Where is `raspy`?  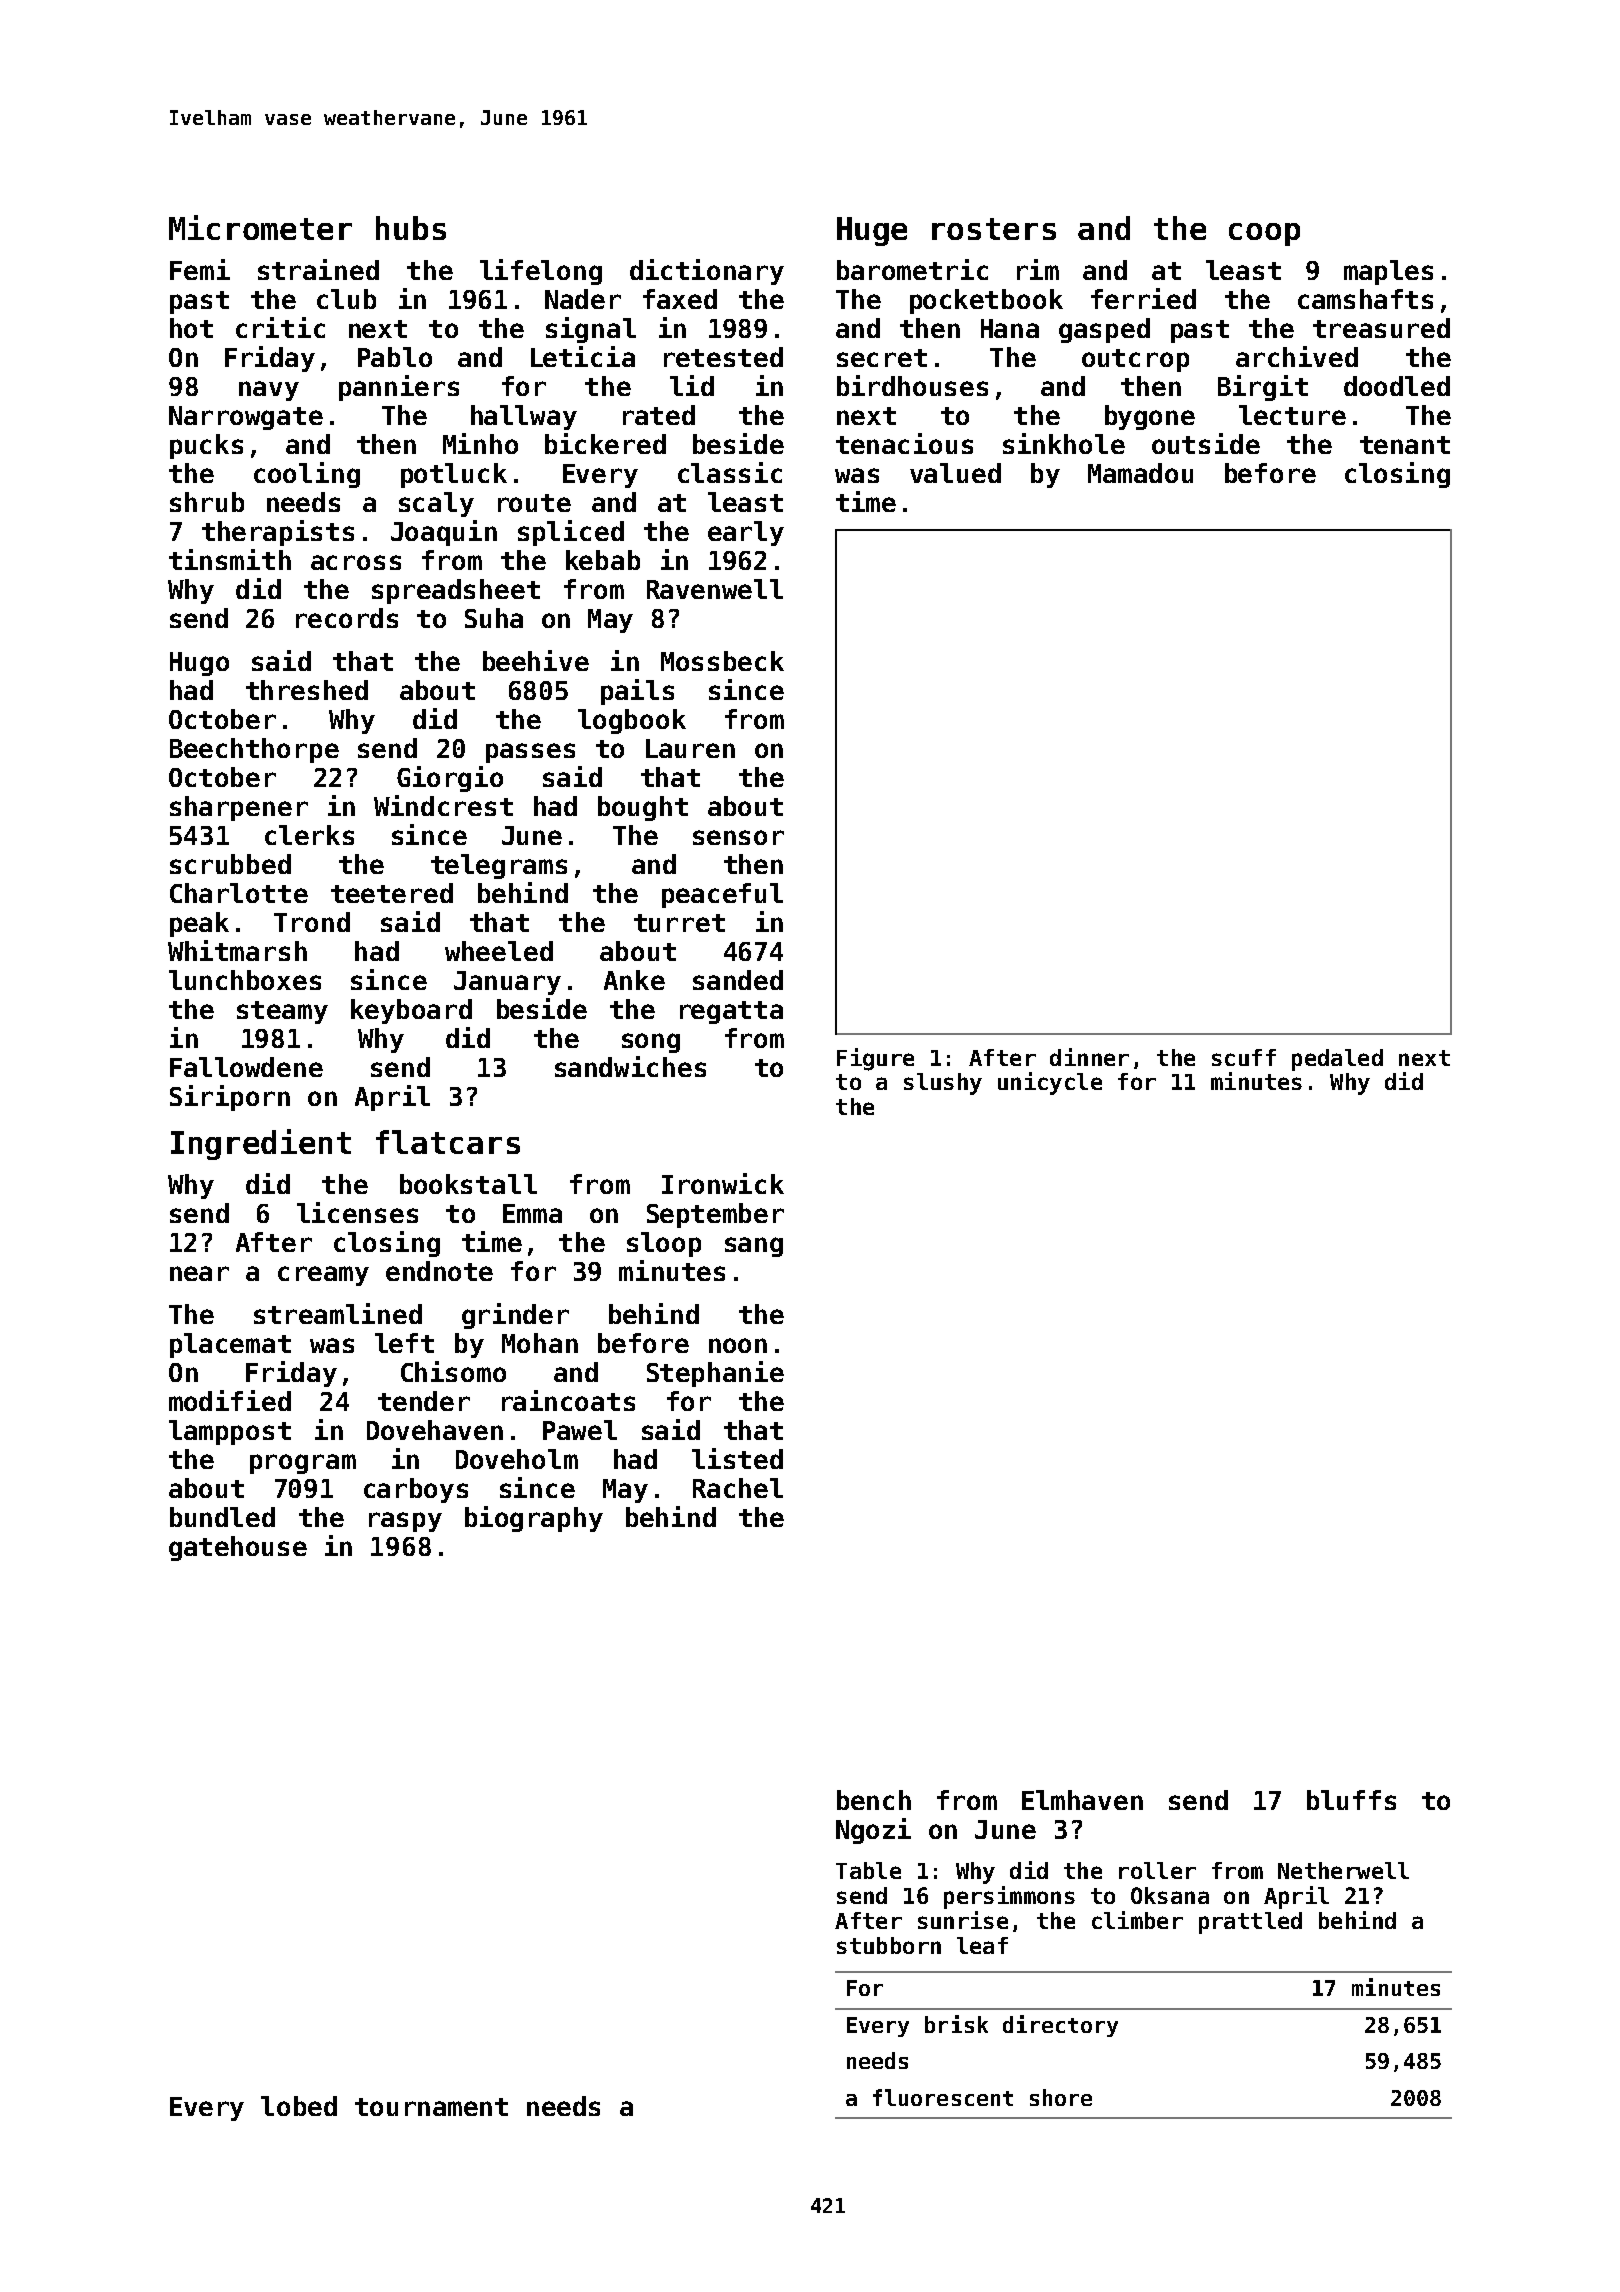 raspy is located at coordinates (405, 1522).
